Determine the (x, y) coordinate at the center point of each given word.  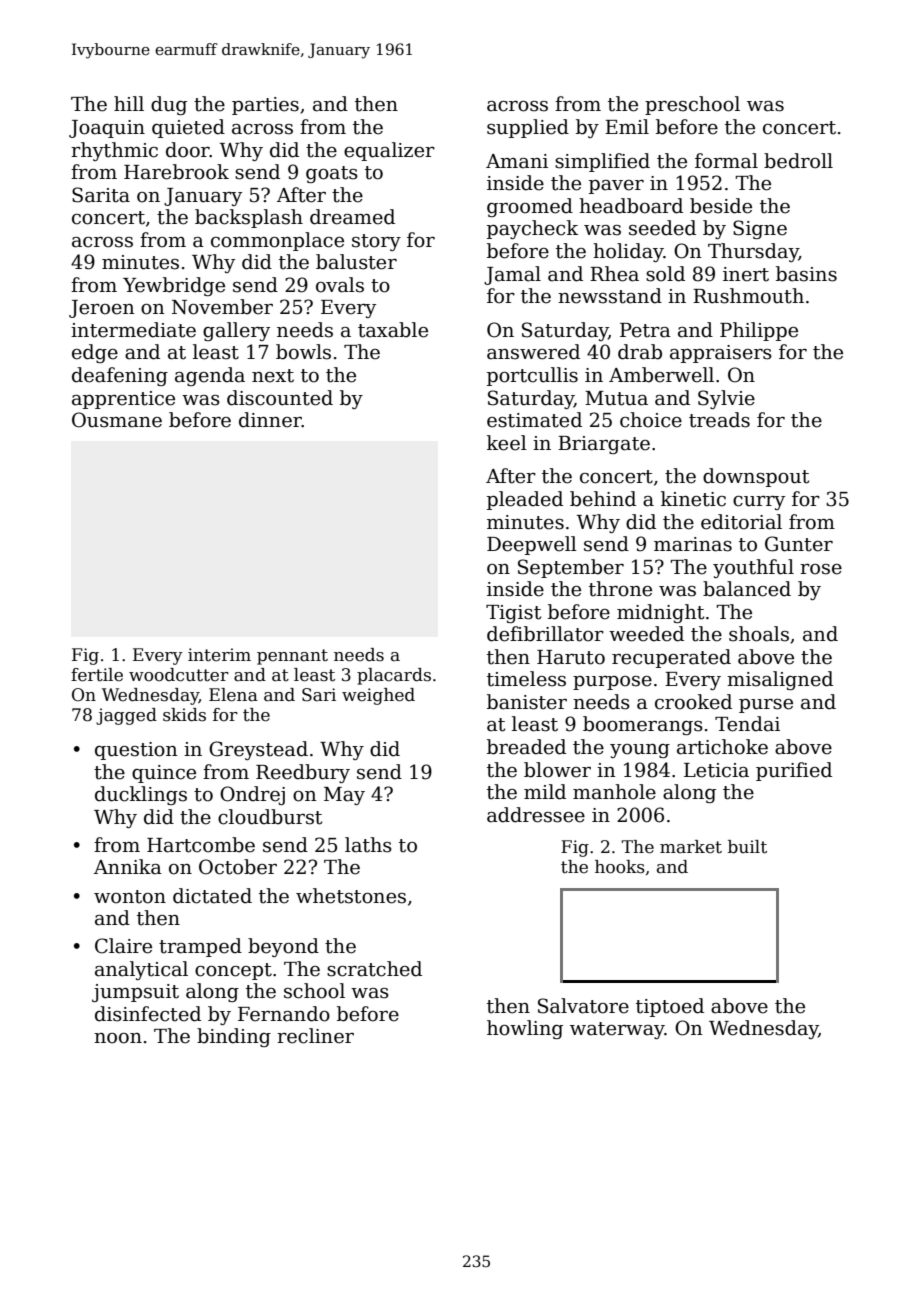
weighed (378, 696)
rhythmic (114, 151)
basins (806, 274)
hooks (620, 867)
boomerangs (643, 725)
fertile (97, 675)
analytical (141, 970)
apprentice (123, 400)
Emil (627, 126)
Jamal (512, 275)
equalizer (389, 151)
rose (821, 569)
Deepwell (532, 545)
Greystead (258, 750)
